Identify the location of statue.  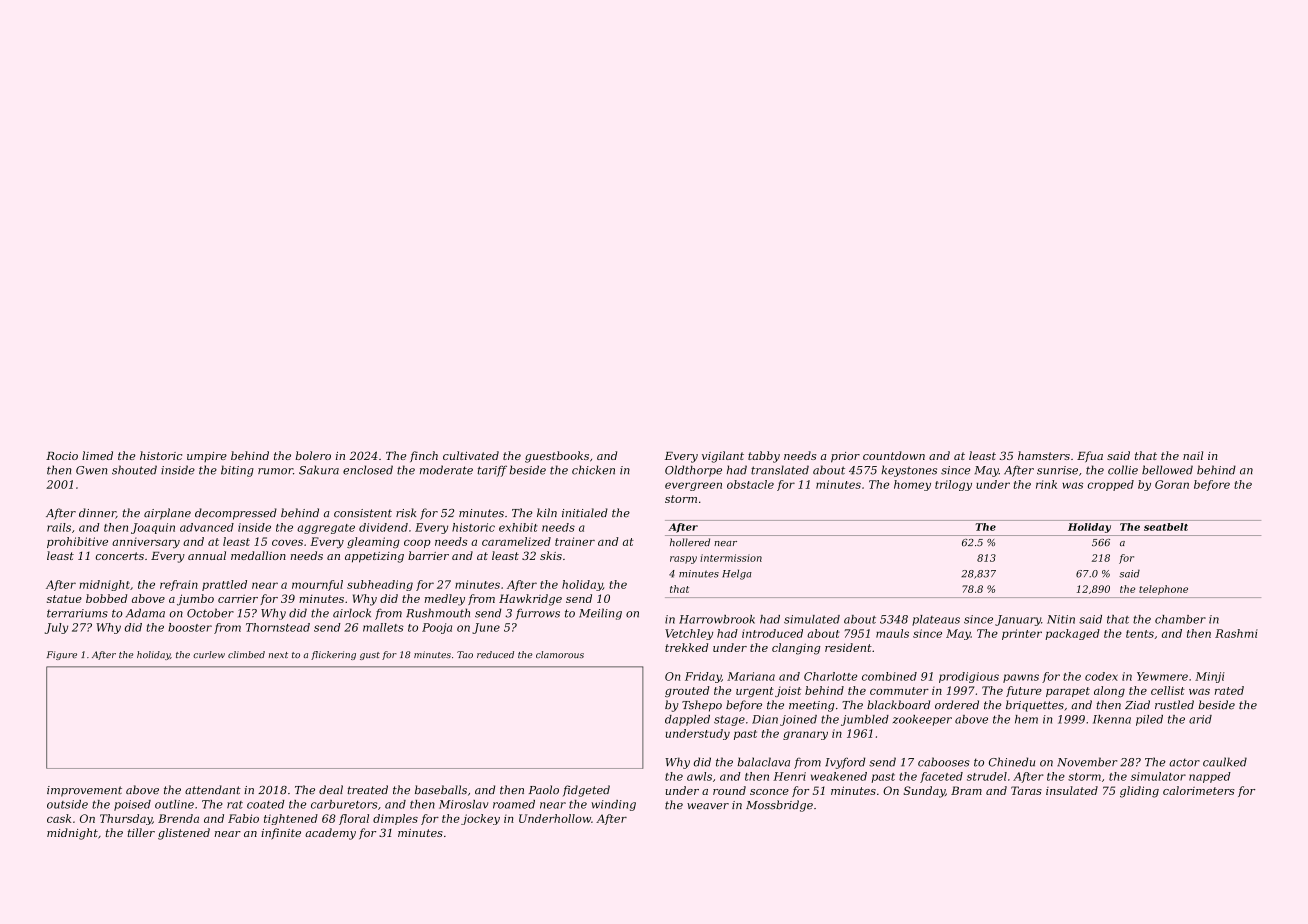
(64, 599).
